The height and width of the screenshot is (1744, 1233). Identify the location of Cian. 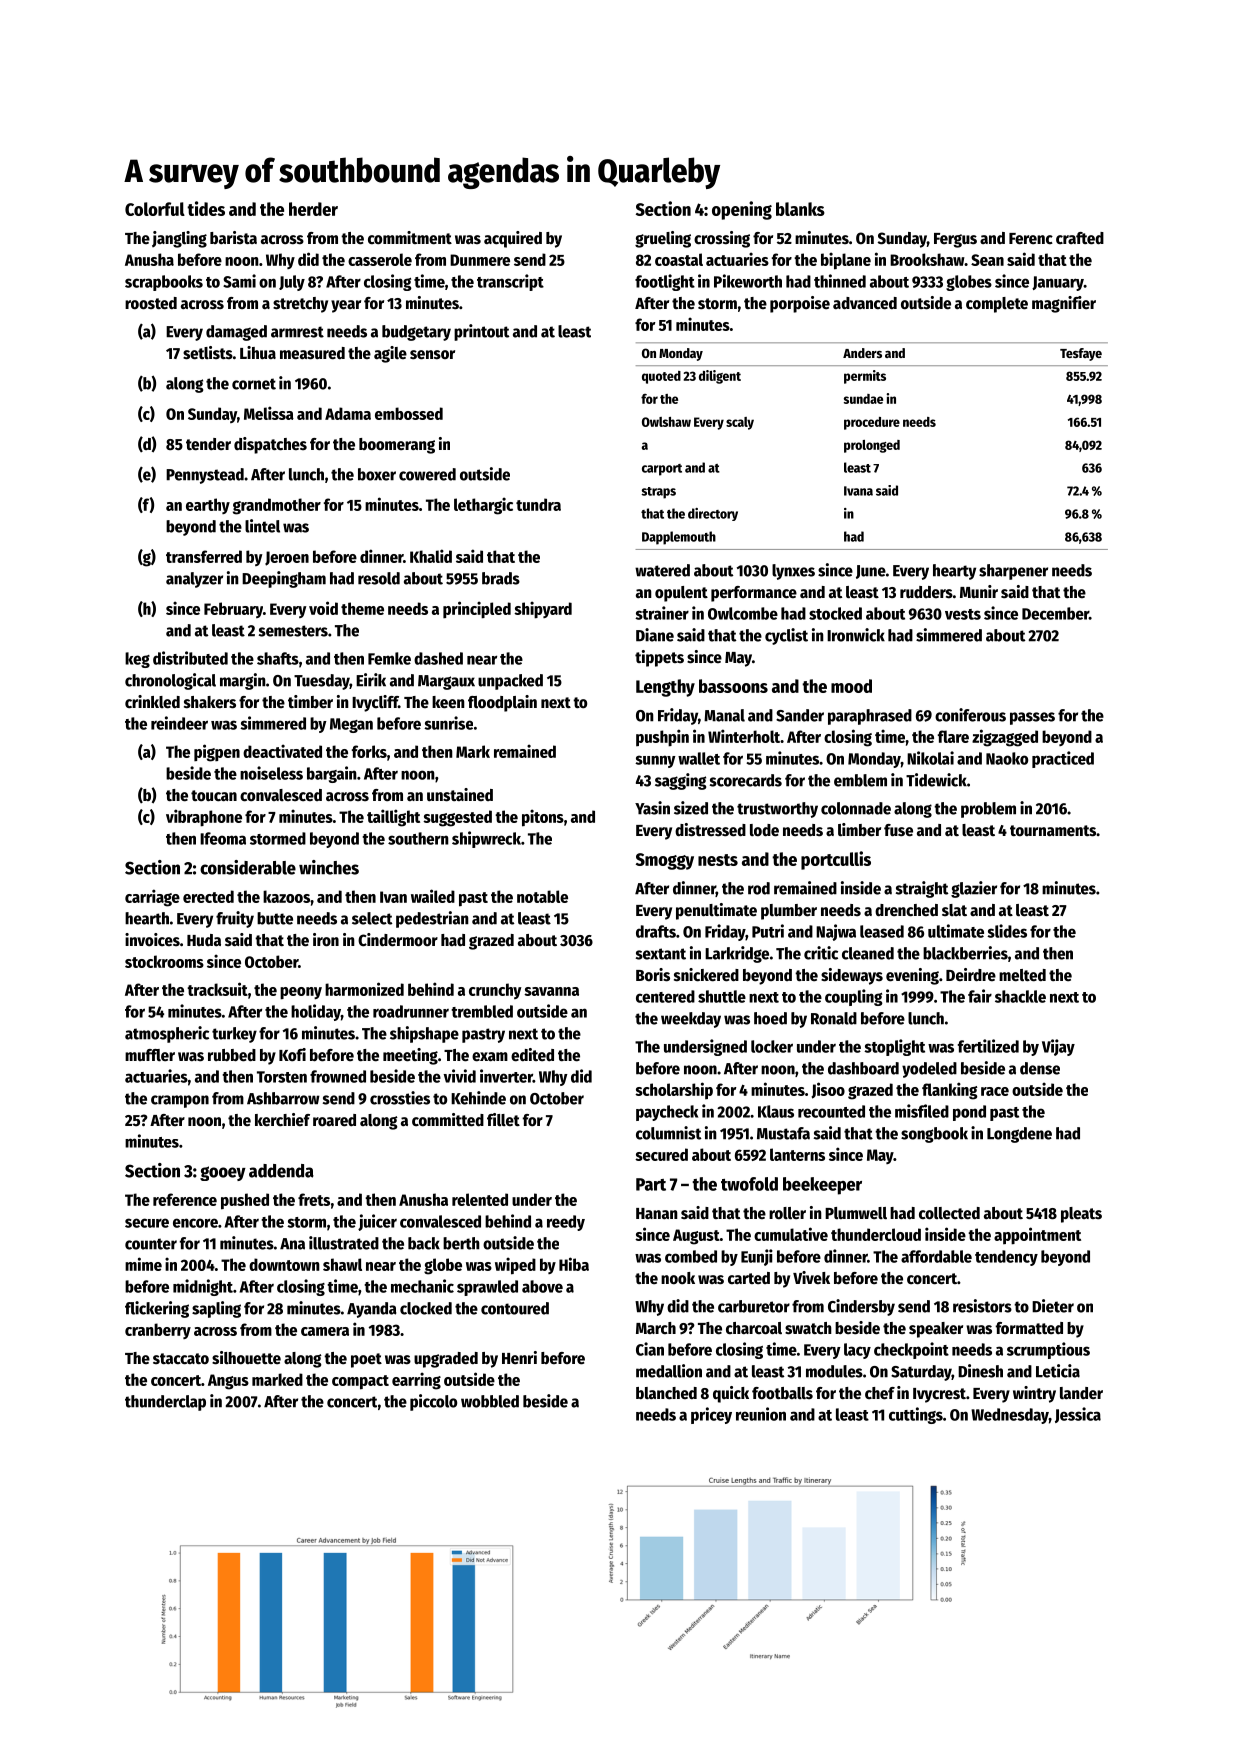
(650, 1349).
